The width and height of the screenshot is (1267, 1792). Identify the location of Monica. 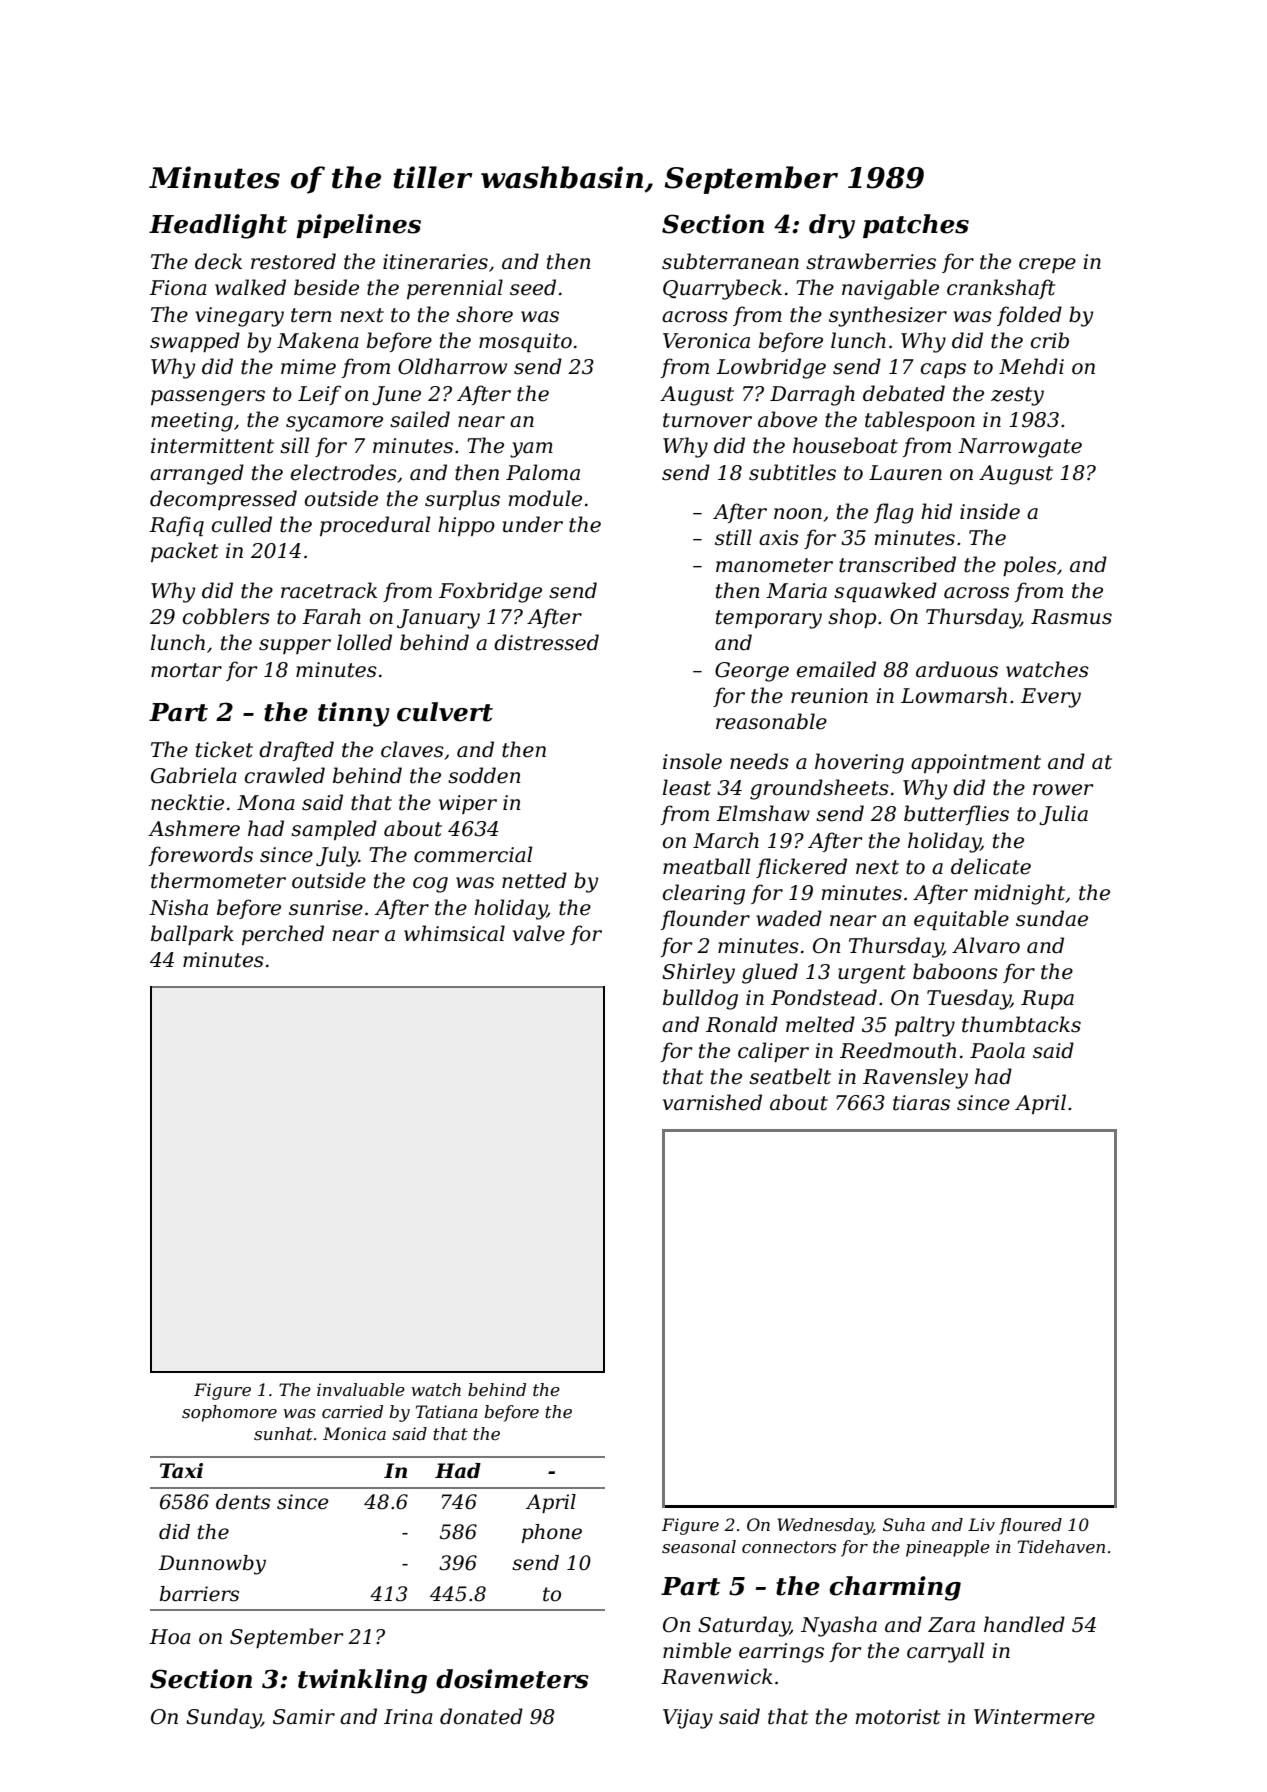
(354, 1433).
